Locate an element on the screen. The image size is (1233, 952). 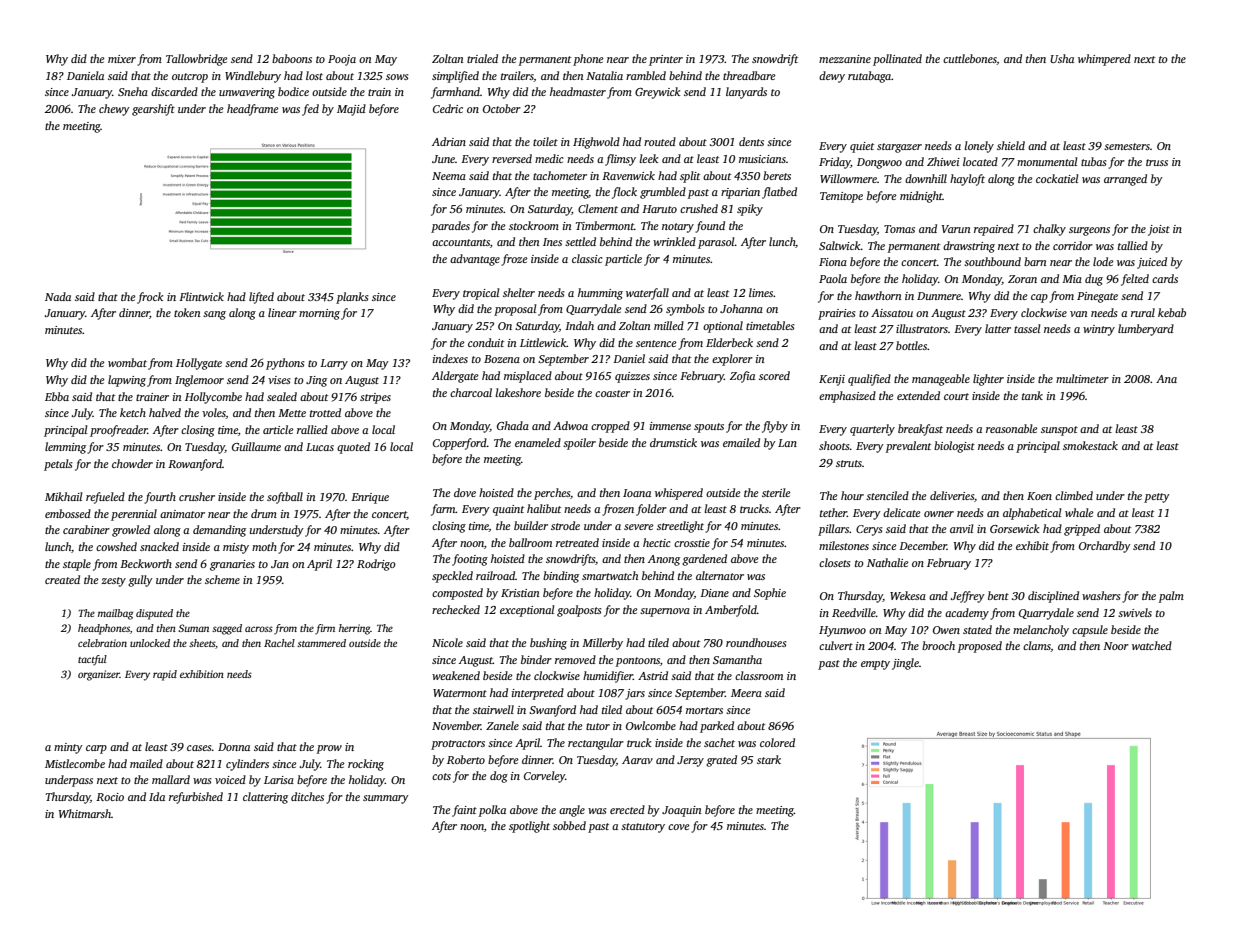
split is located at coordinates (690, 177).
